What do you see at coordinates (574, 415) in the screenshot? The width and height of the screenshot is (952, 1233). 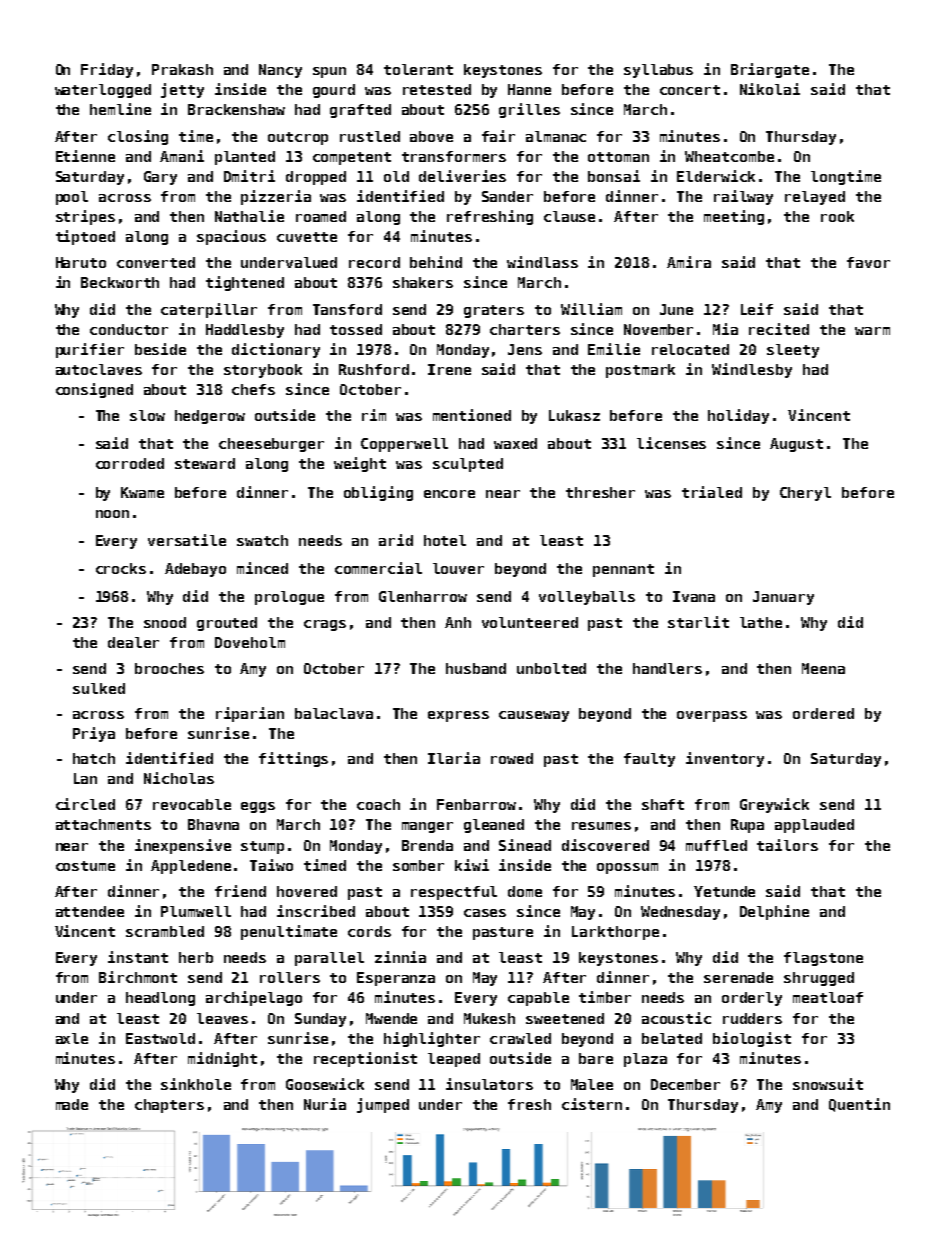 I see `Lukasz` at bounding box center [574, 415].
